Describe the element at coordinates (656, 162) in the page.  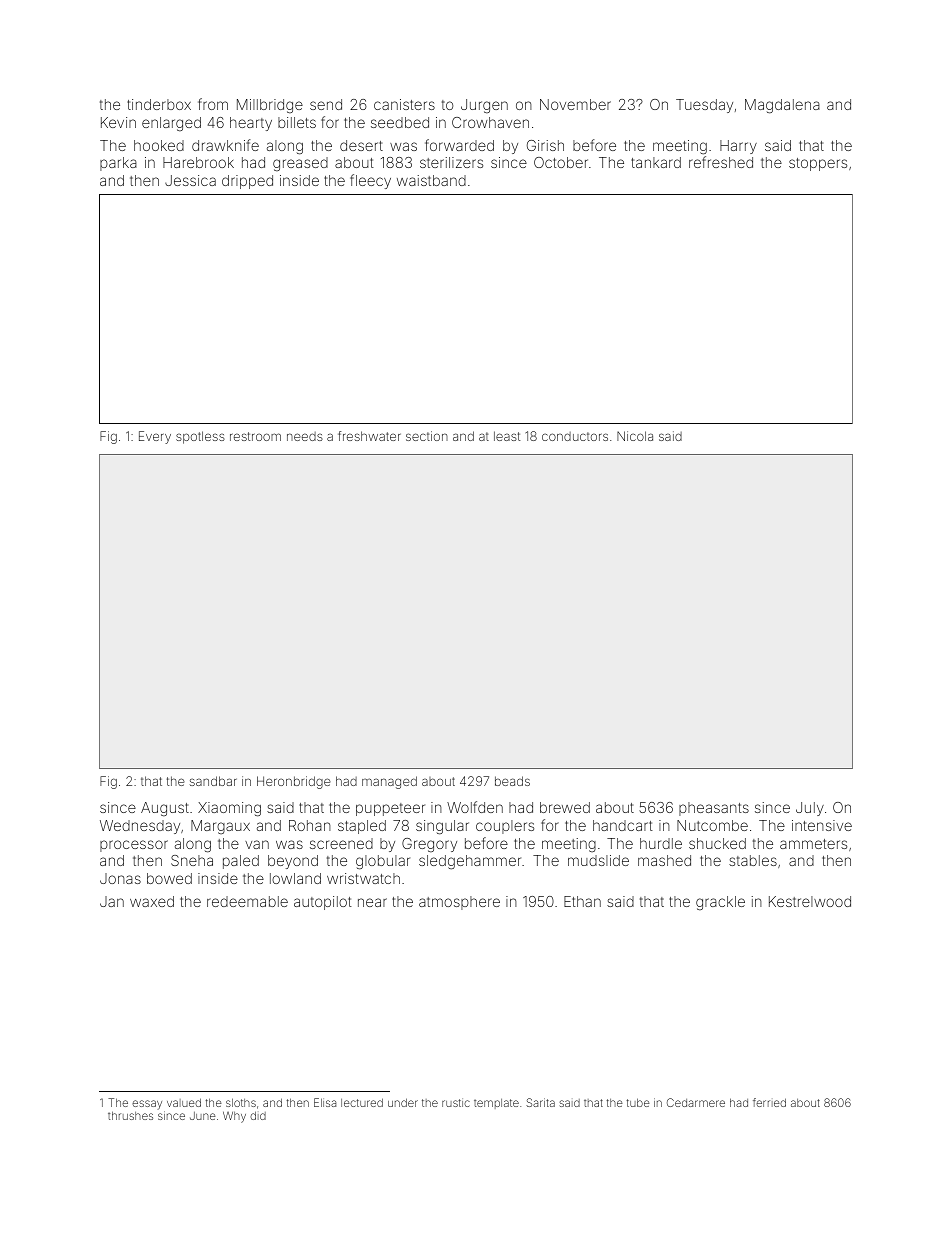
I see `tankard` at that location.
